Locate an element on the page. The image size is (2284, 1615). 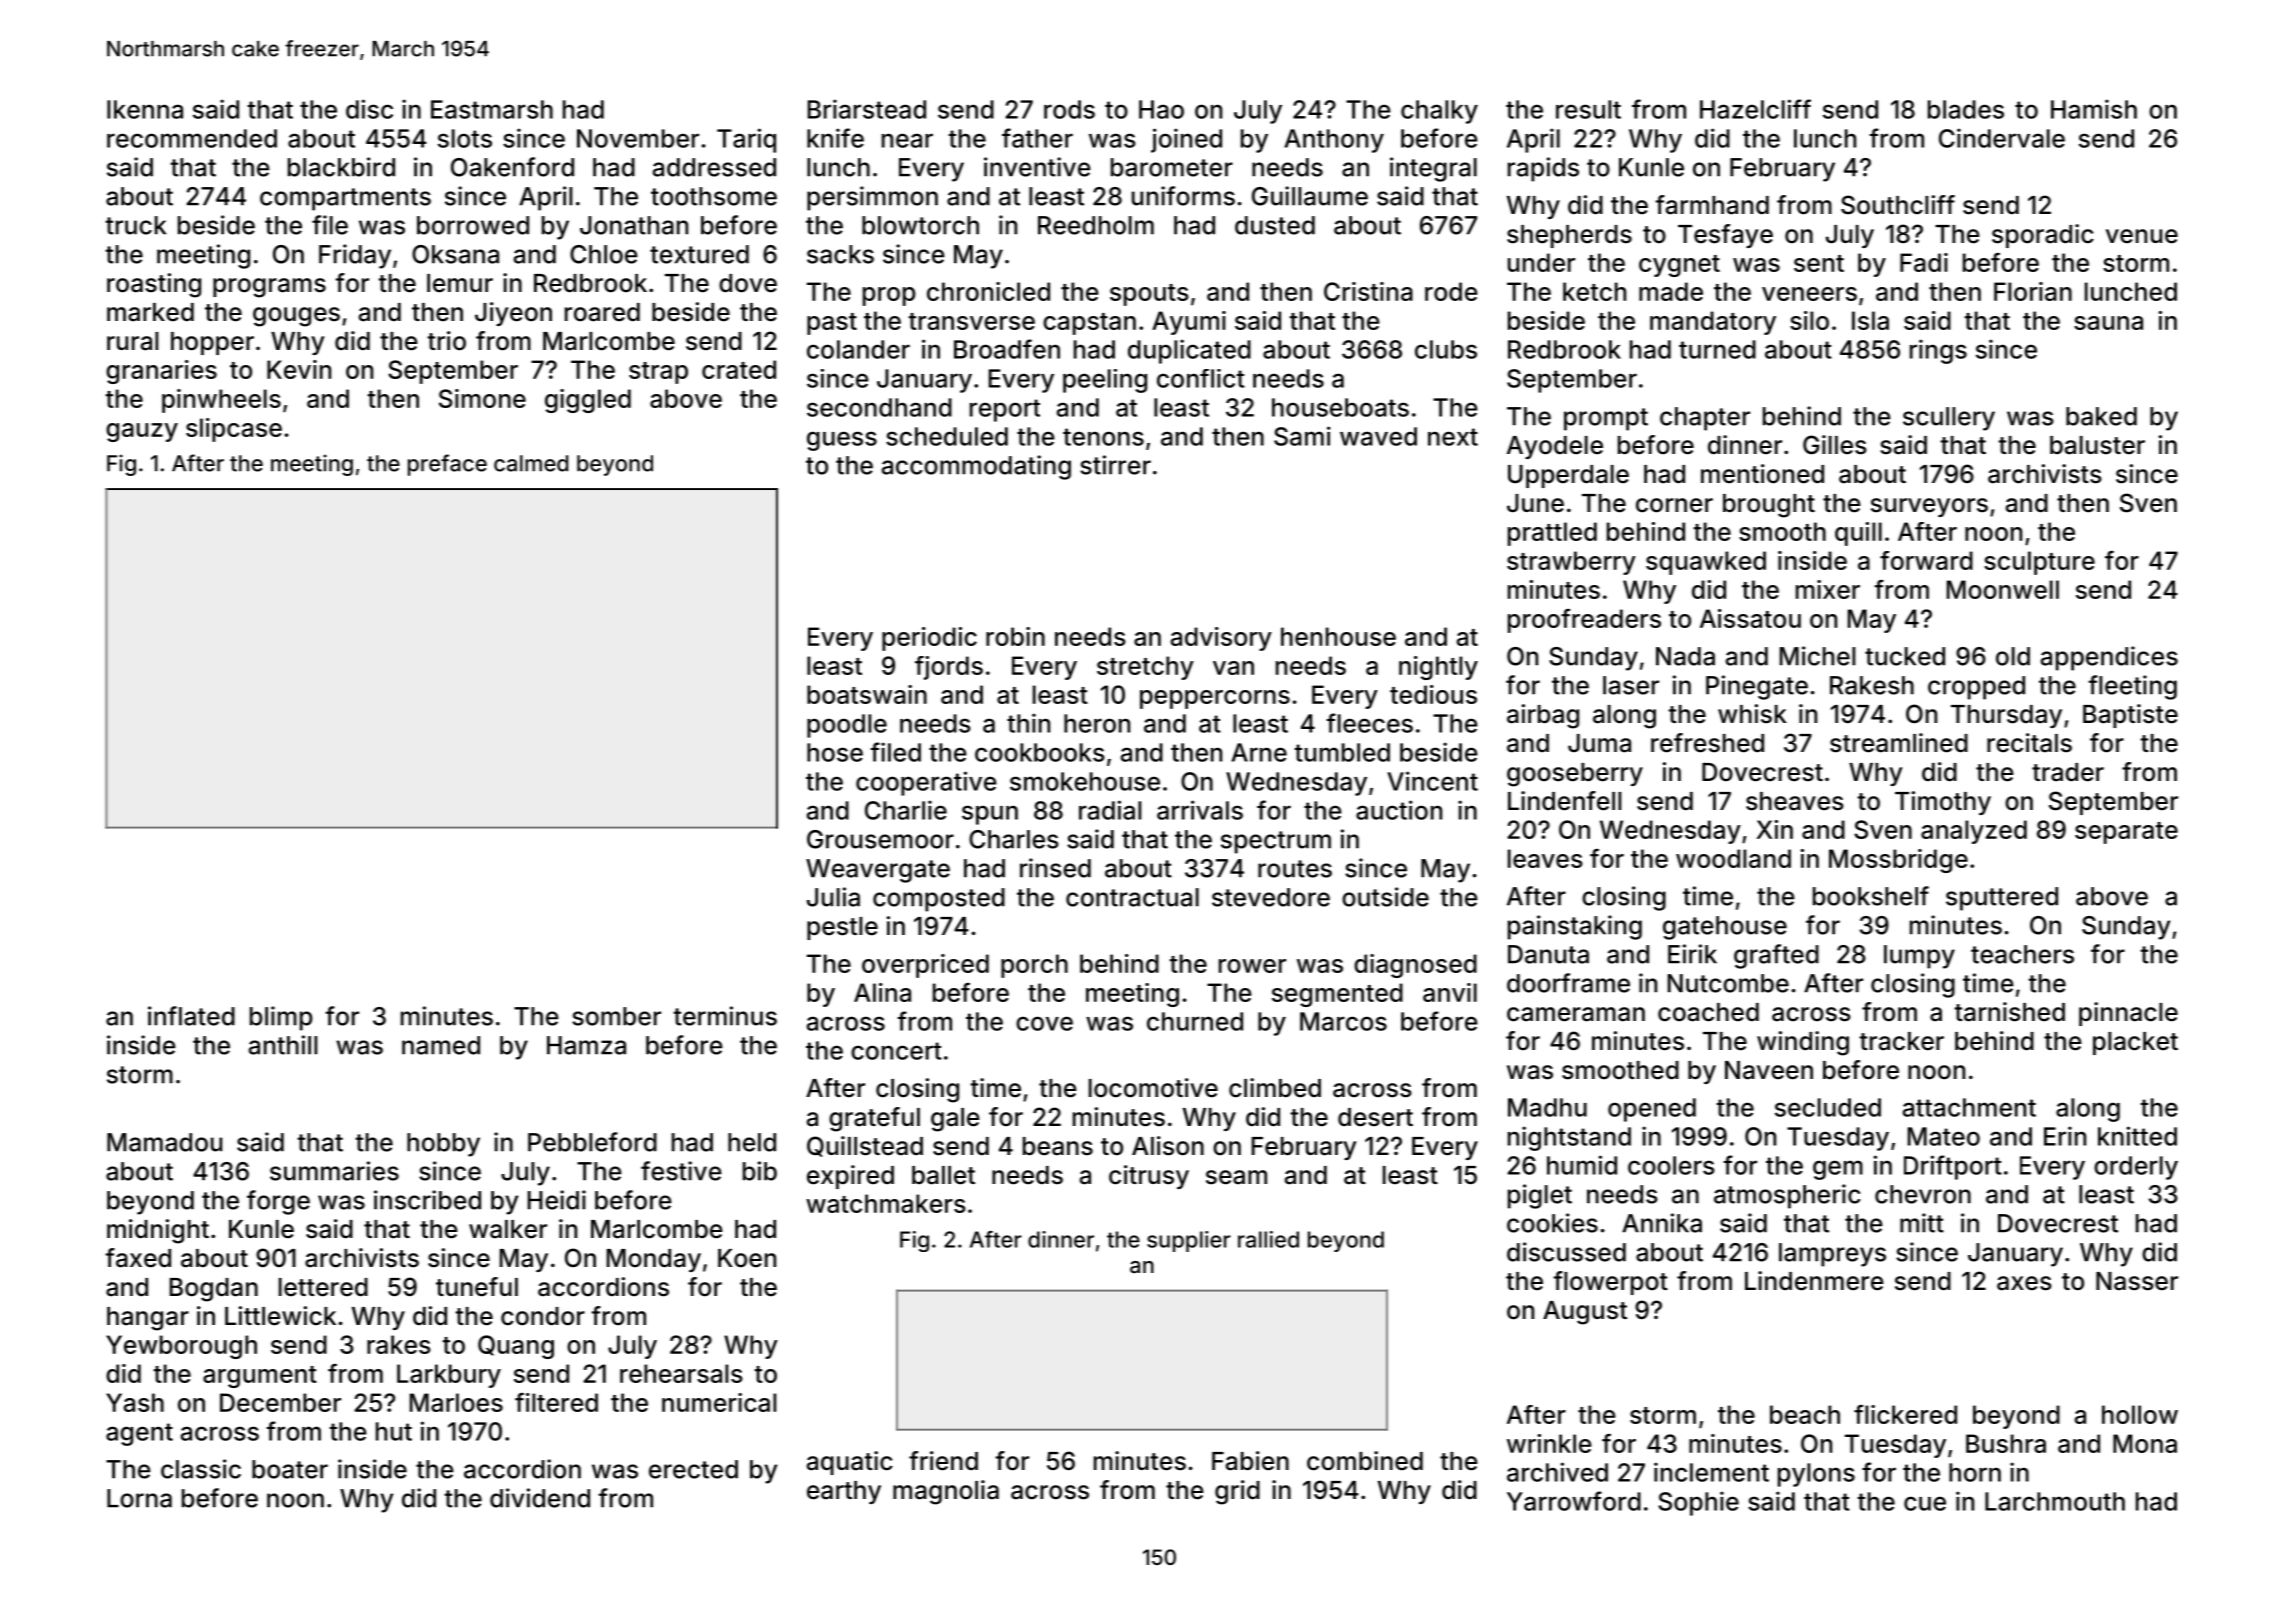
sculpture is located at coordinates (2039, 563).
